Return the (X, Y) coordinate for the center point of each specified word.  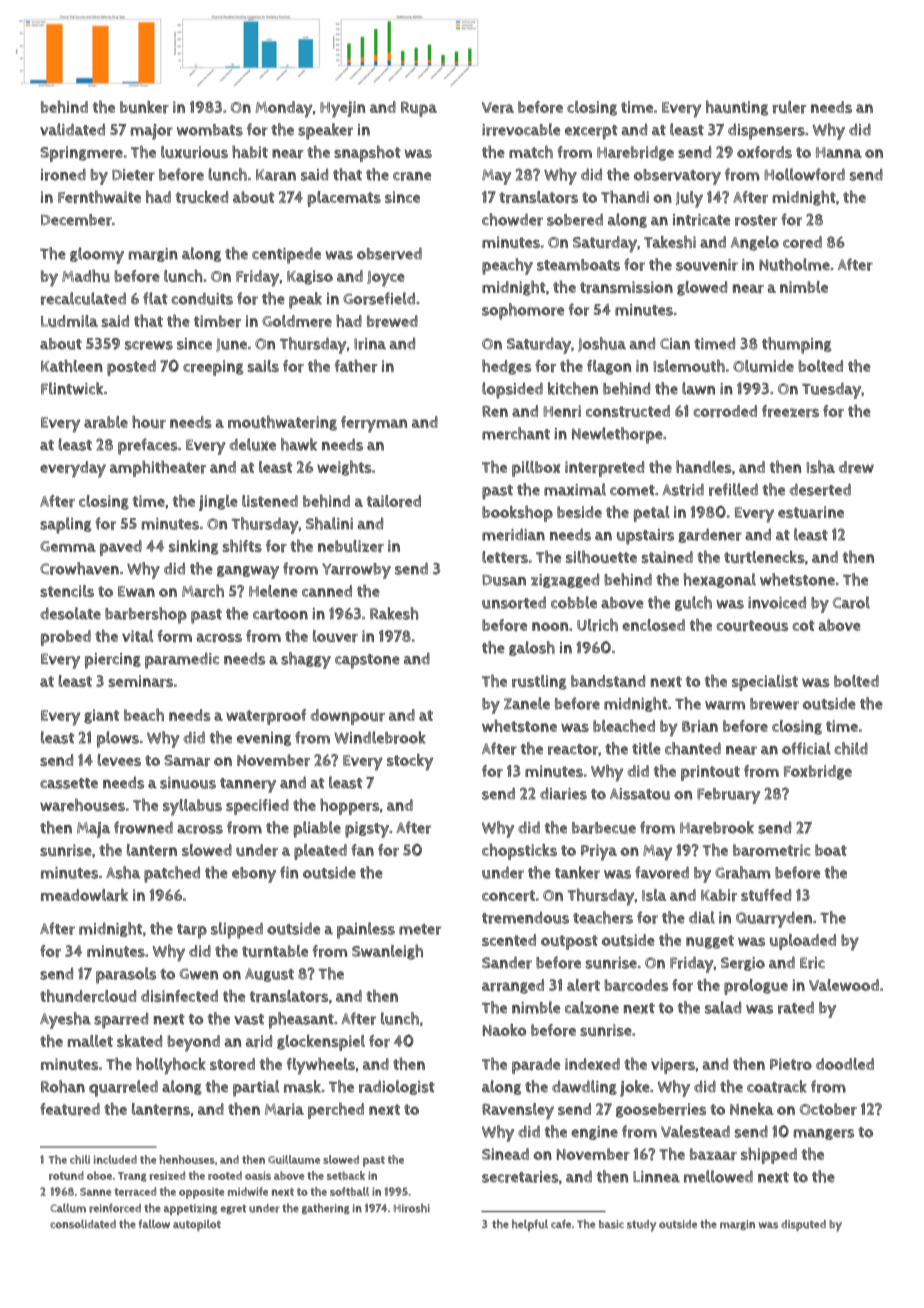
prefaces (148, 446)
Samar (187, 761)
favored (662, 872)
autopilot (197, 1225)
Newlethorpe (617, 435)
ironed (63, 174)
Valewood (844, 985)
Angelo (755, 243)
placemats (344, 199)
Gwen (198, 974)
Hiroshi (412, 1208)
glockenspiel (321, 1043)
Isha (820, 467)
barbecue (604, 828)
